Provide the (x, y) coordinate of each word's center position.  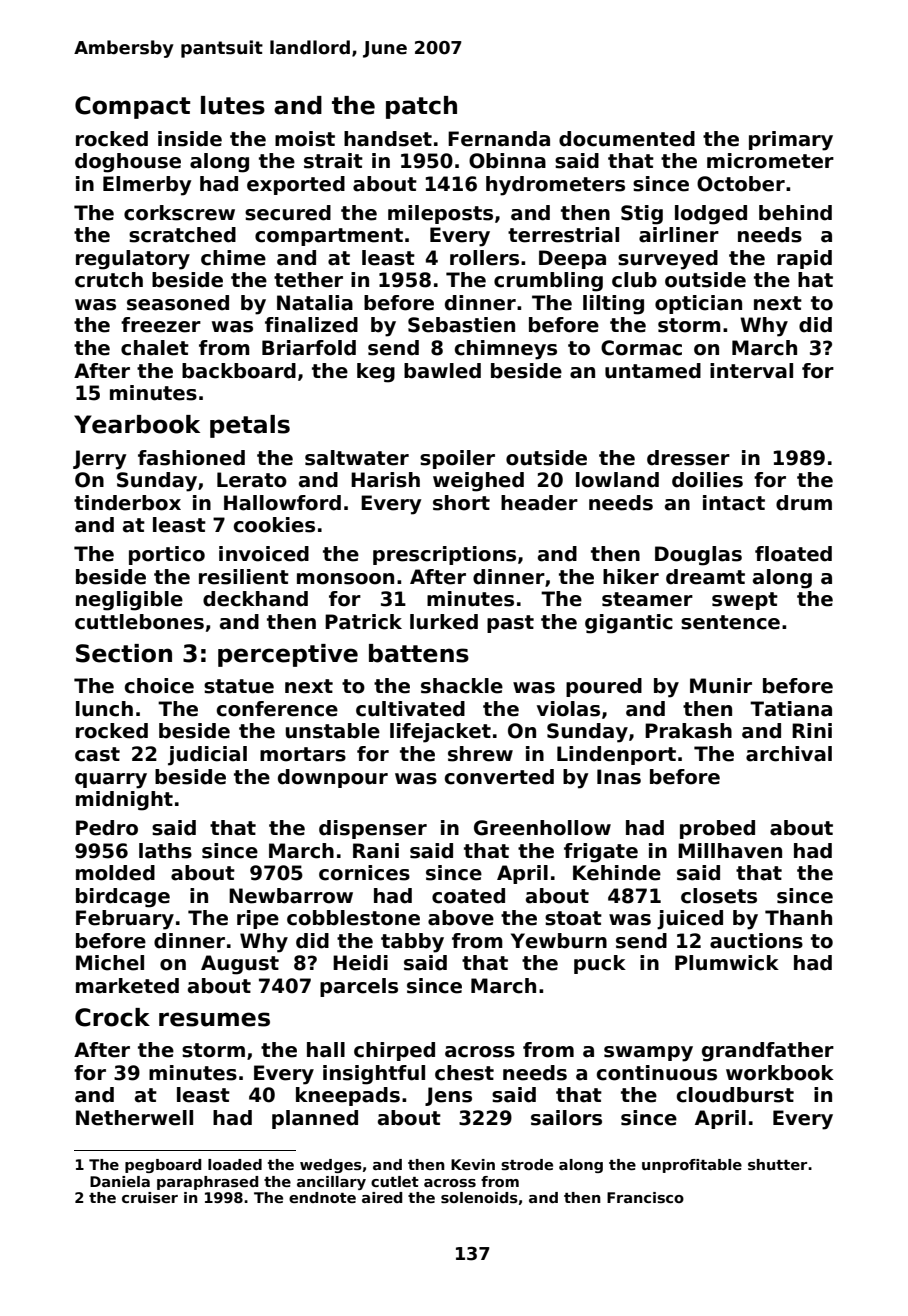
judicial (207, 756)
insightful (374, 1075)
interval (751, 371)
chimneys (506, 350)
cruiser (150, 1197)
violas (568, 709)
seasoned (178, 303)
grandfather (768, 1052)
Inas (619, 777)
